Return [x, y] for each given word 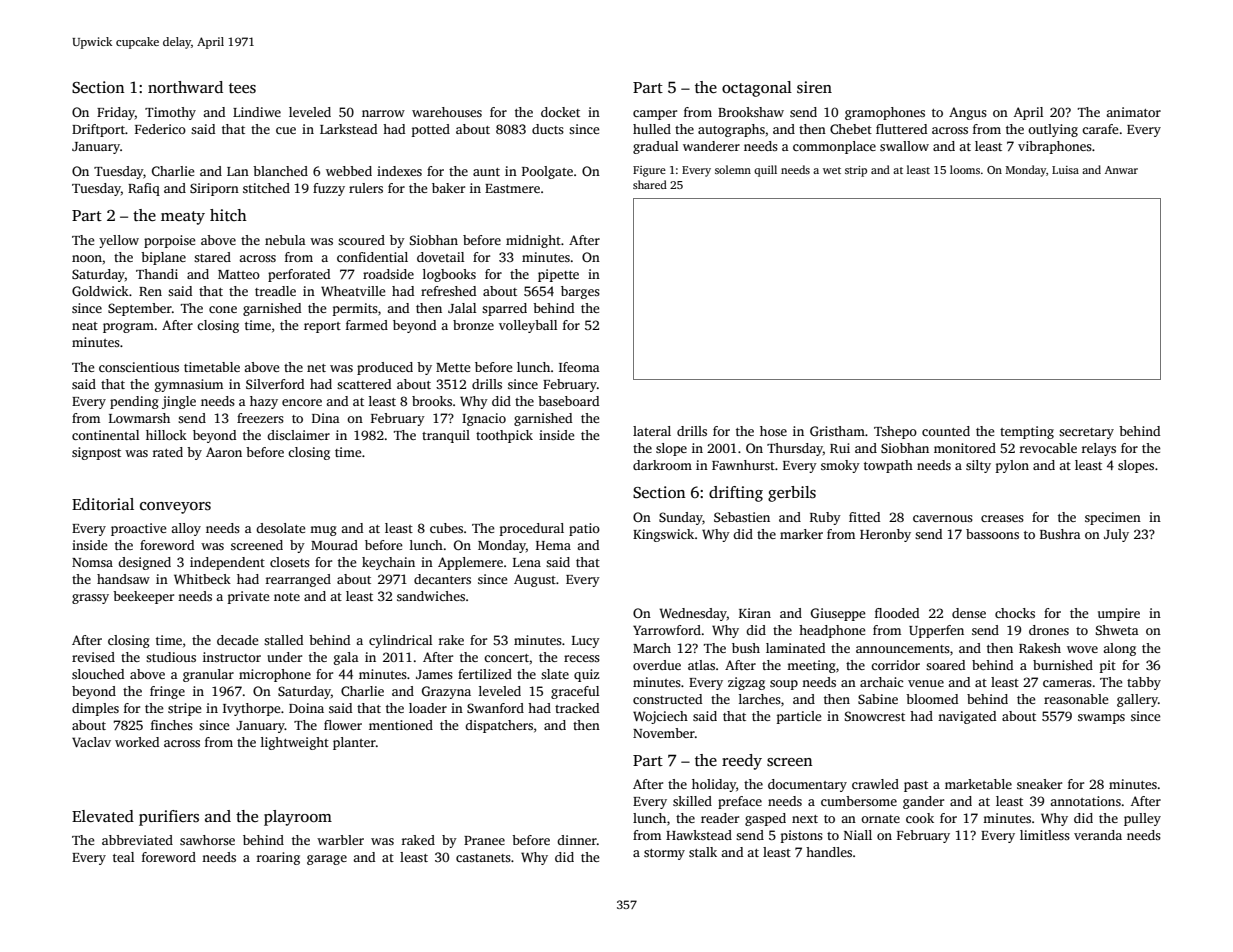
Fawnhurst [743, 465]
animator [1133, 112]
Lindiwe [257, 112]
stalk [703, 852]
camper [655, 115]
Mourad [334, 545]
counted [946, 431]
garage [327, 860]
